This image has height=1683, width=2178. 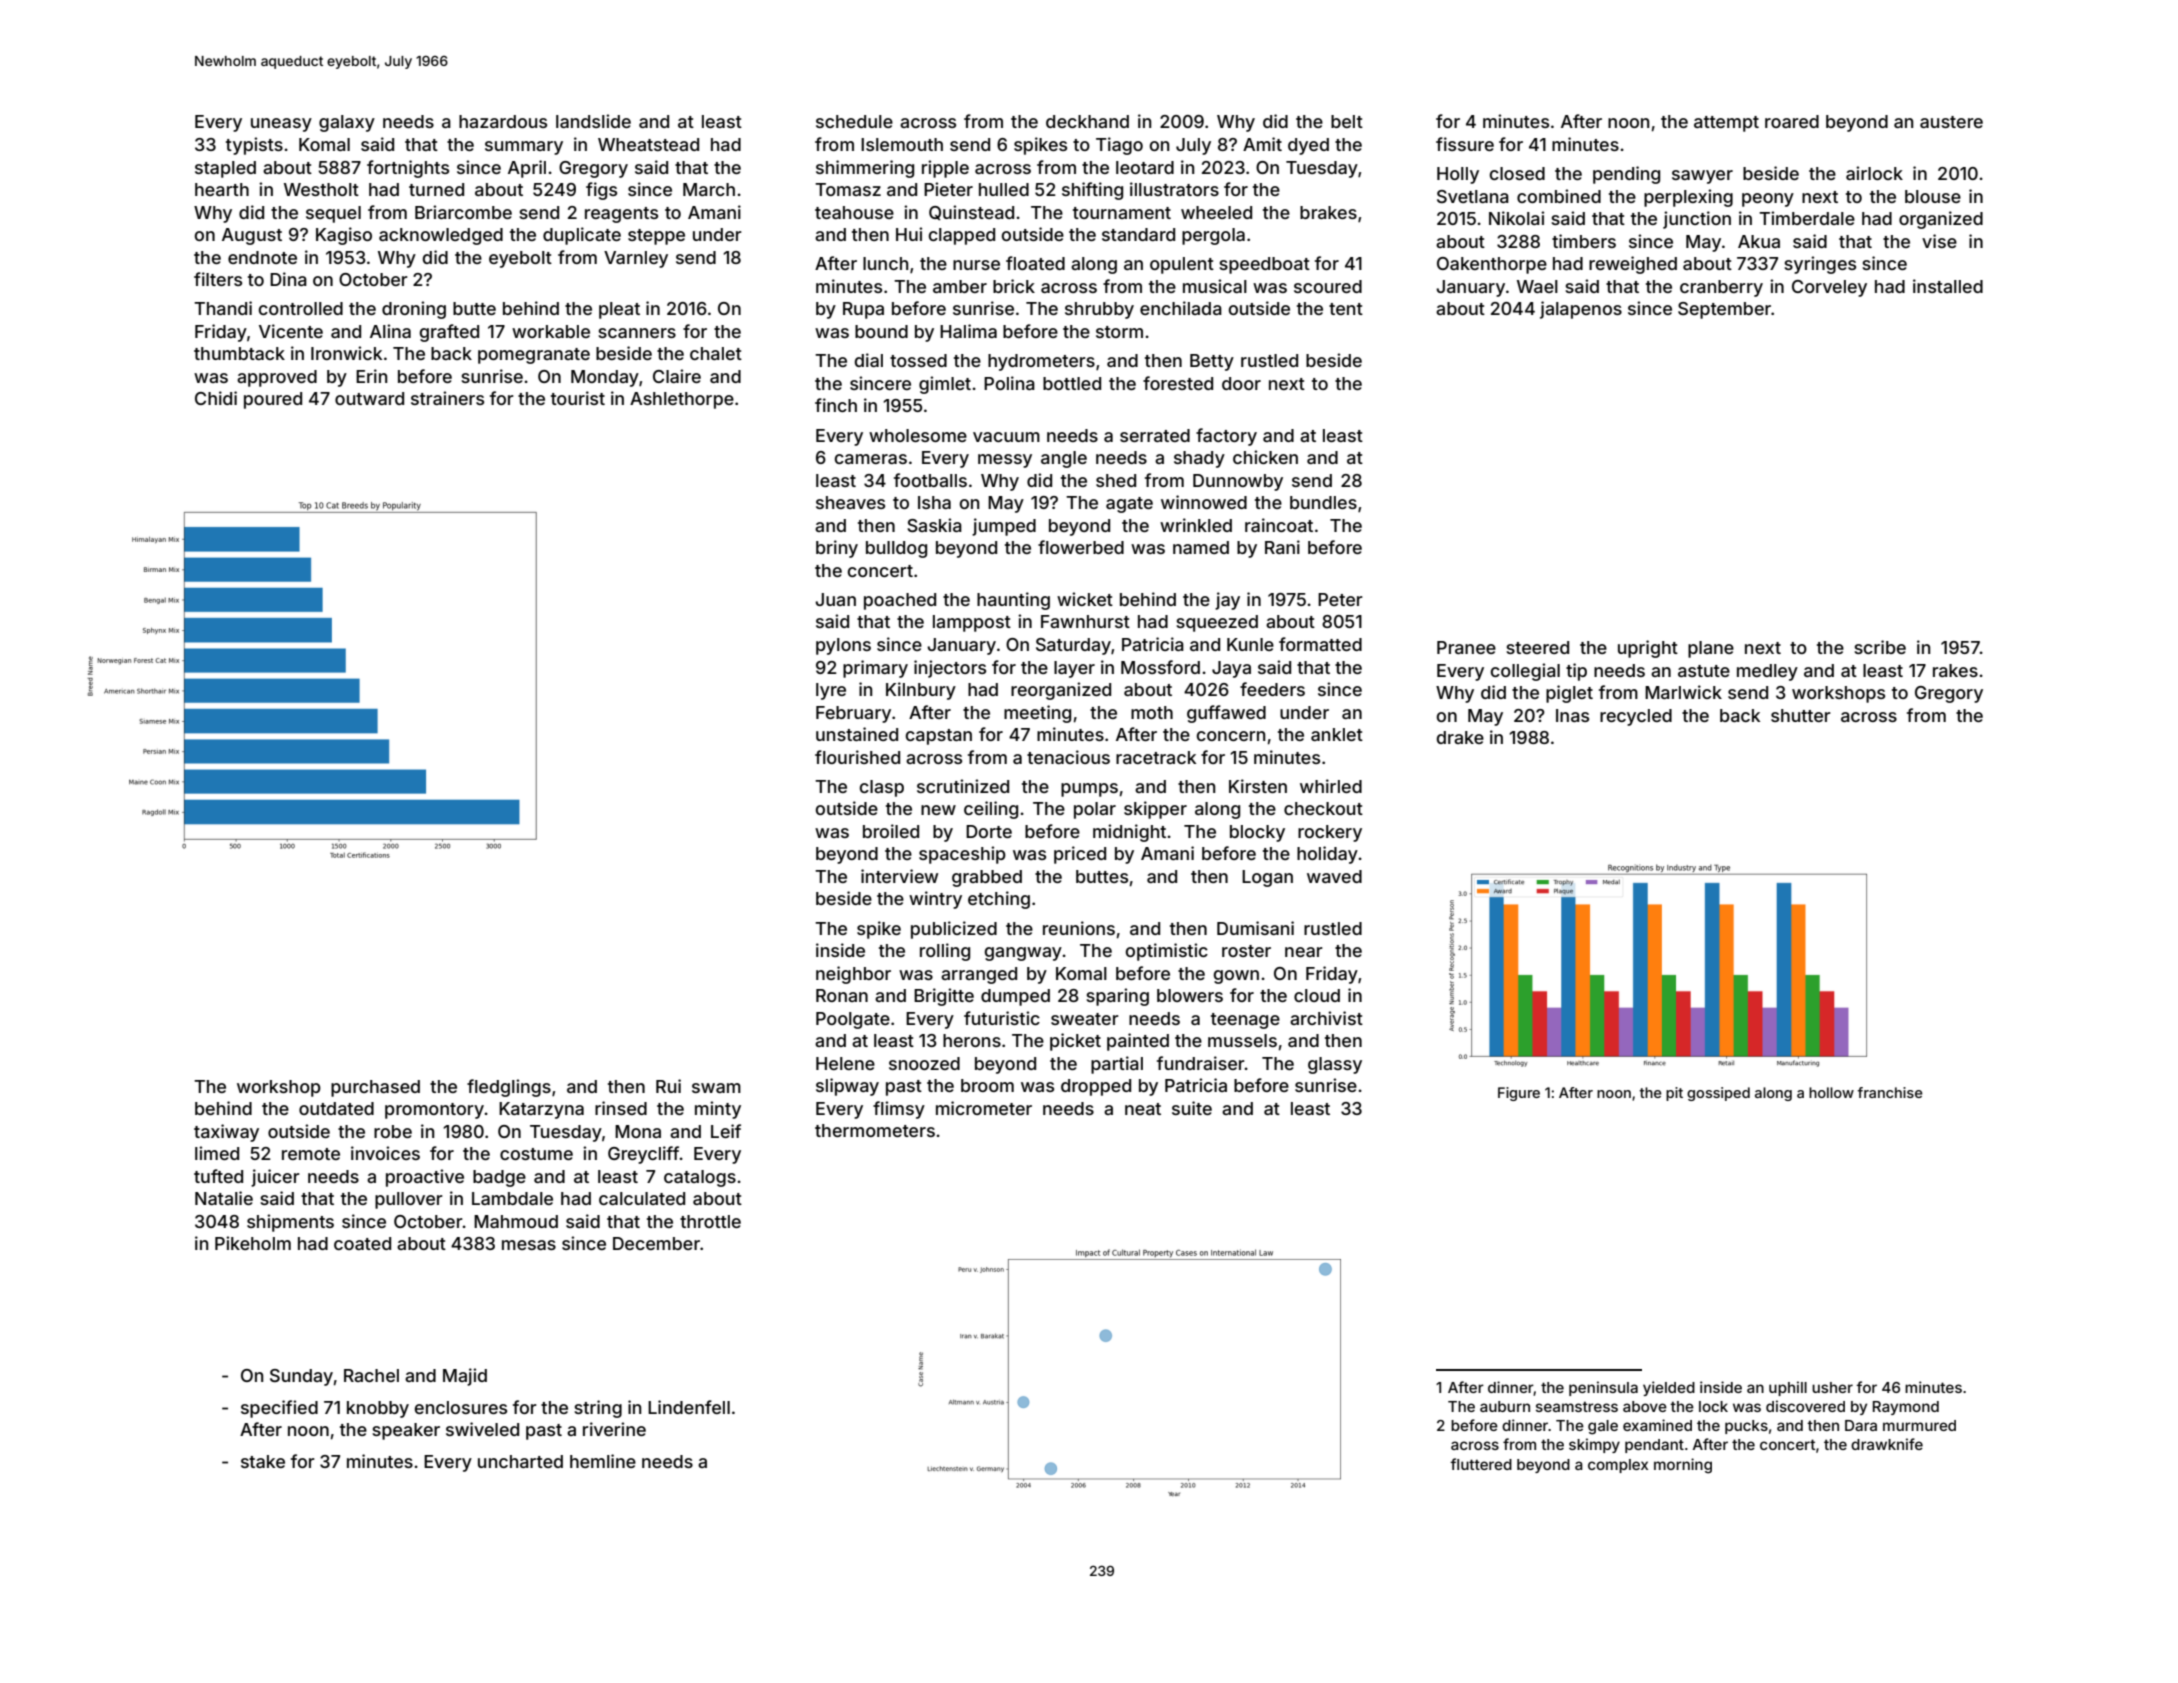 What do you see at coordinates (1890, 1092) in the image?
I see `franchise` at bounding box center [1890, 1092].
